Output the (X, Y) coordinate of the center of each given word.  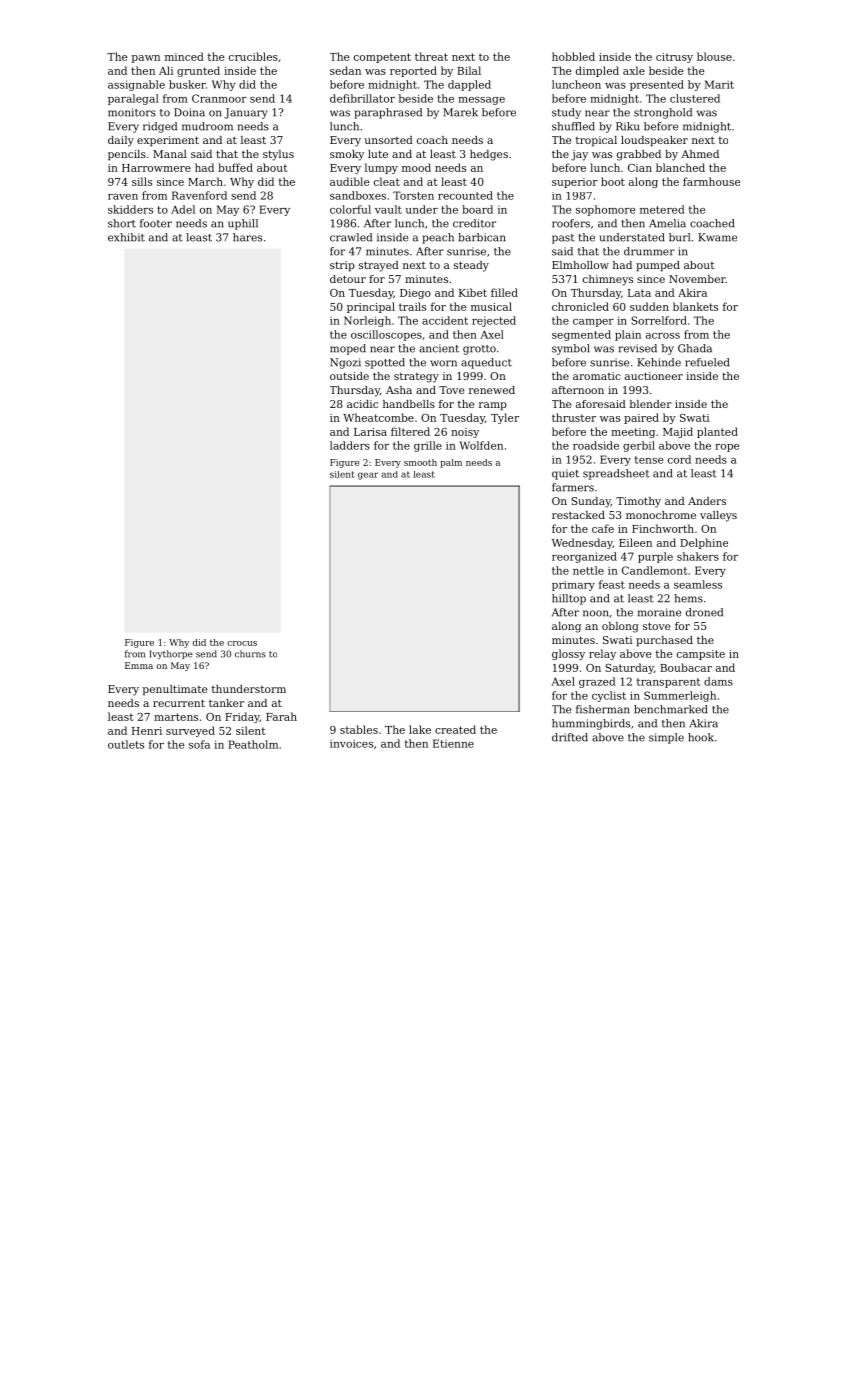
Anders (707, 501)
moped (348, 349)
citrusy (674, 58)
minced (184, 56)
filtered (410, 431)
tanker (226, 703)
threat (431, 56)
